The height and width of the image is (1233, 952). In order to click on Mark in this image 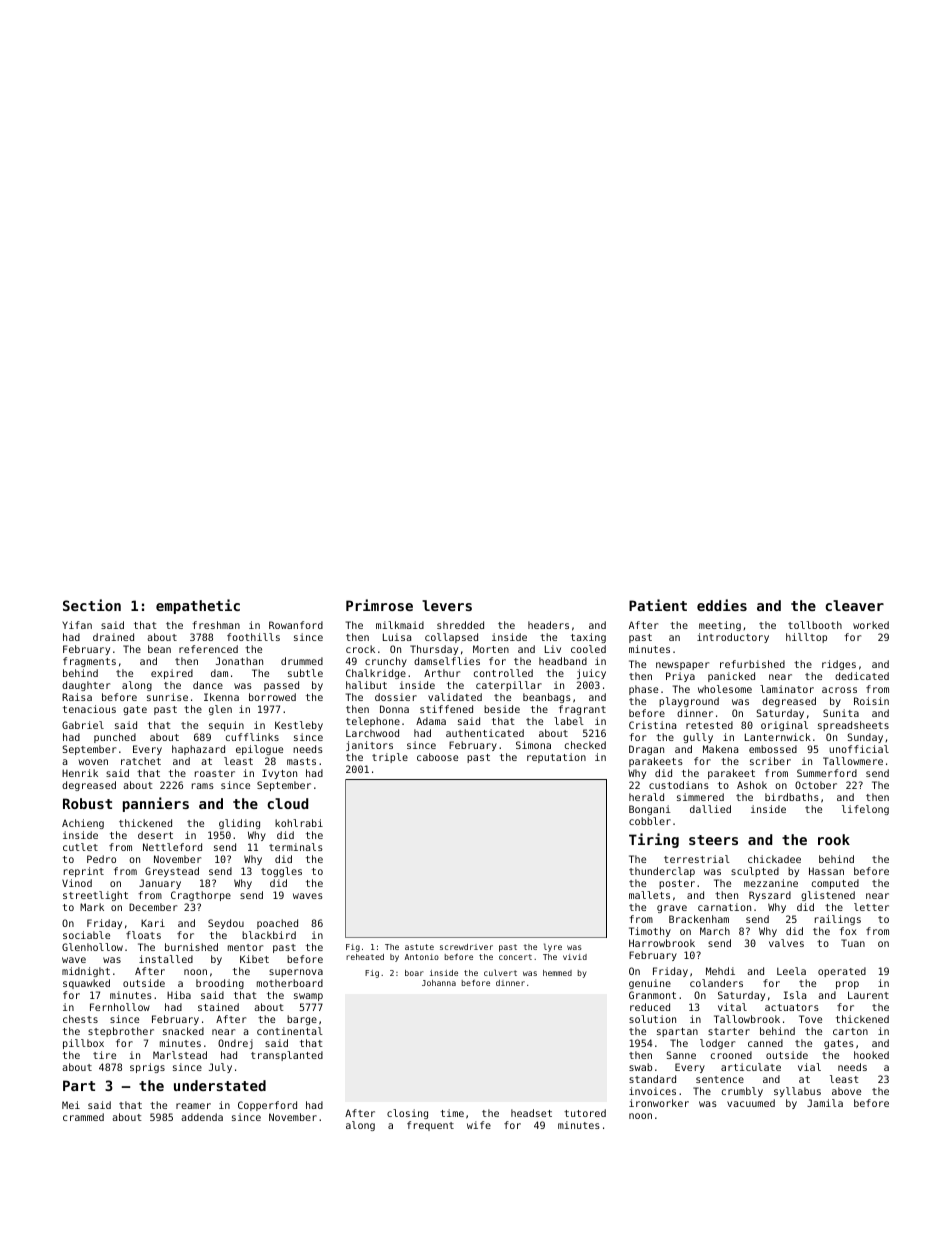, I will do `click(92, 907)`.
